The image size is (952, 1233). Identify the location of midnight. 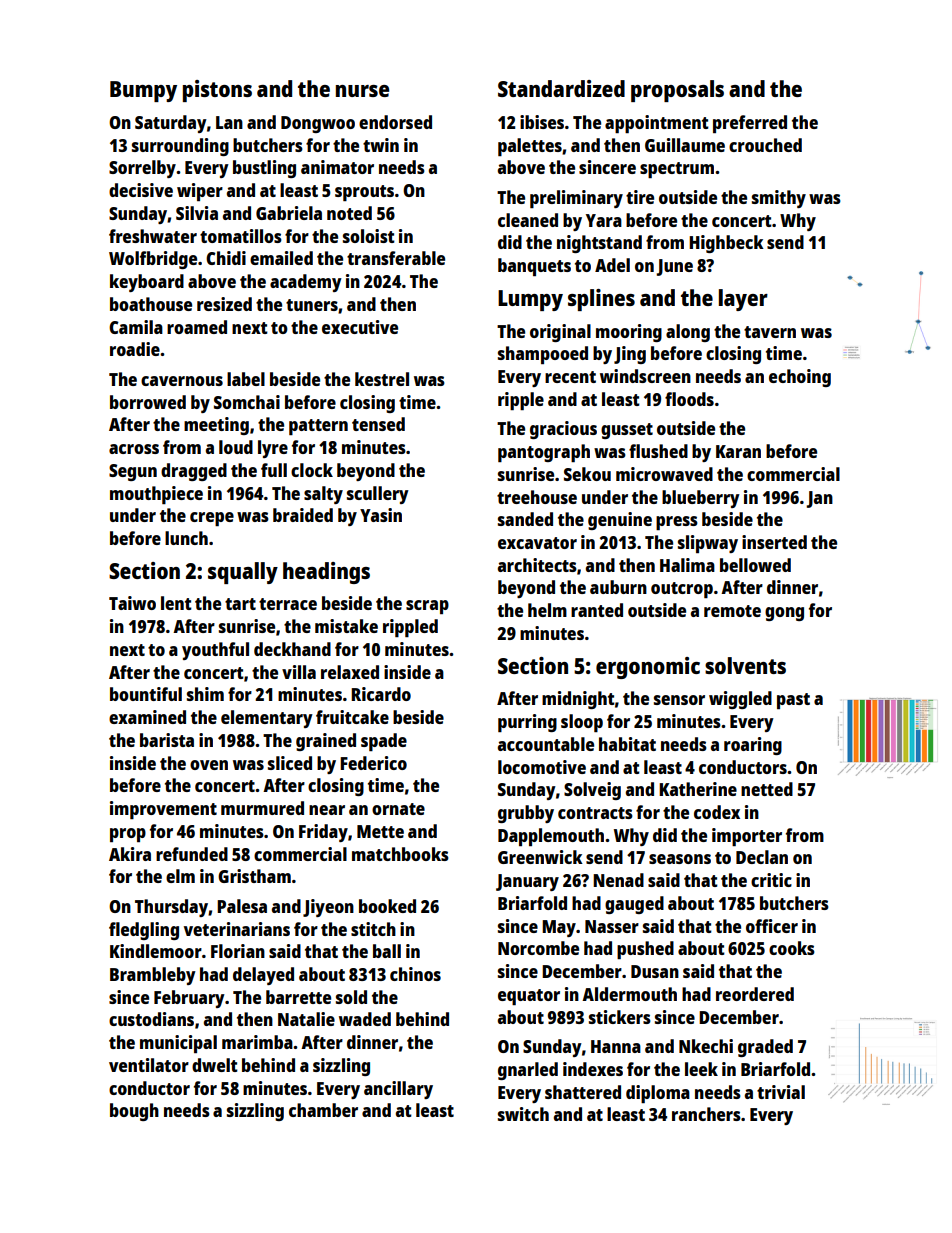
(578, 700).
